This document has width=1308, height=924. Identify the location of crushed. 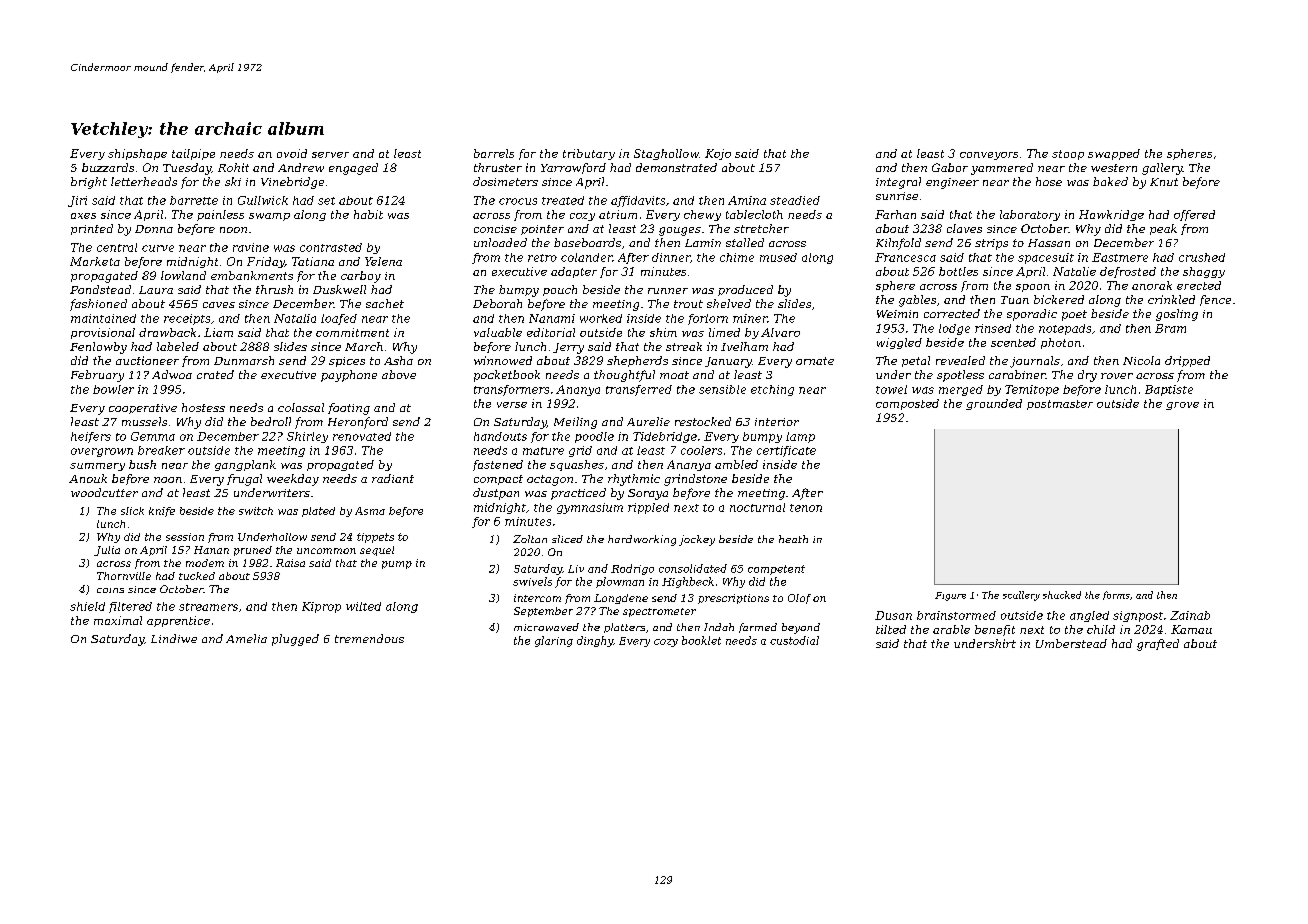
(1202, 257).
